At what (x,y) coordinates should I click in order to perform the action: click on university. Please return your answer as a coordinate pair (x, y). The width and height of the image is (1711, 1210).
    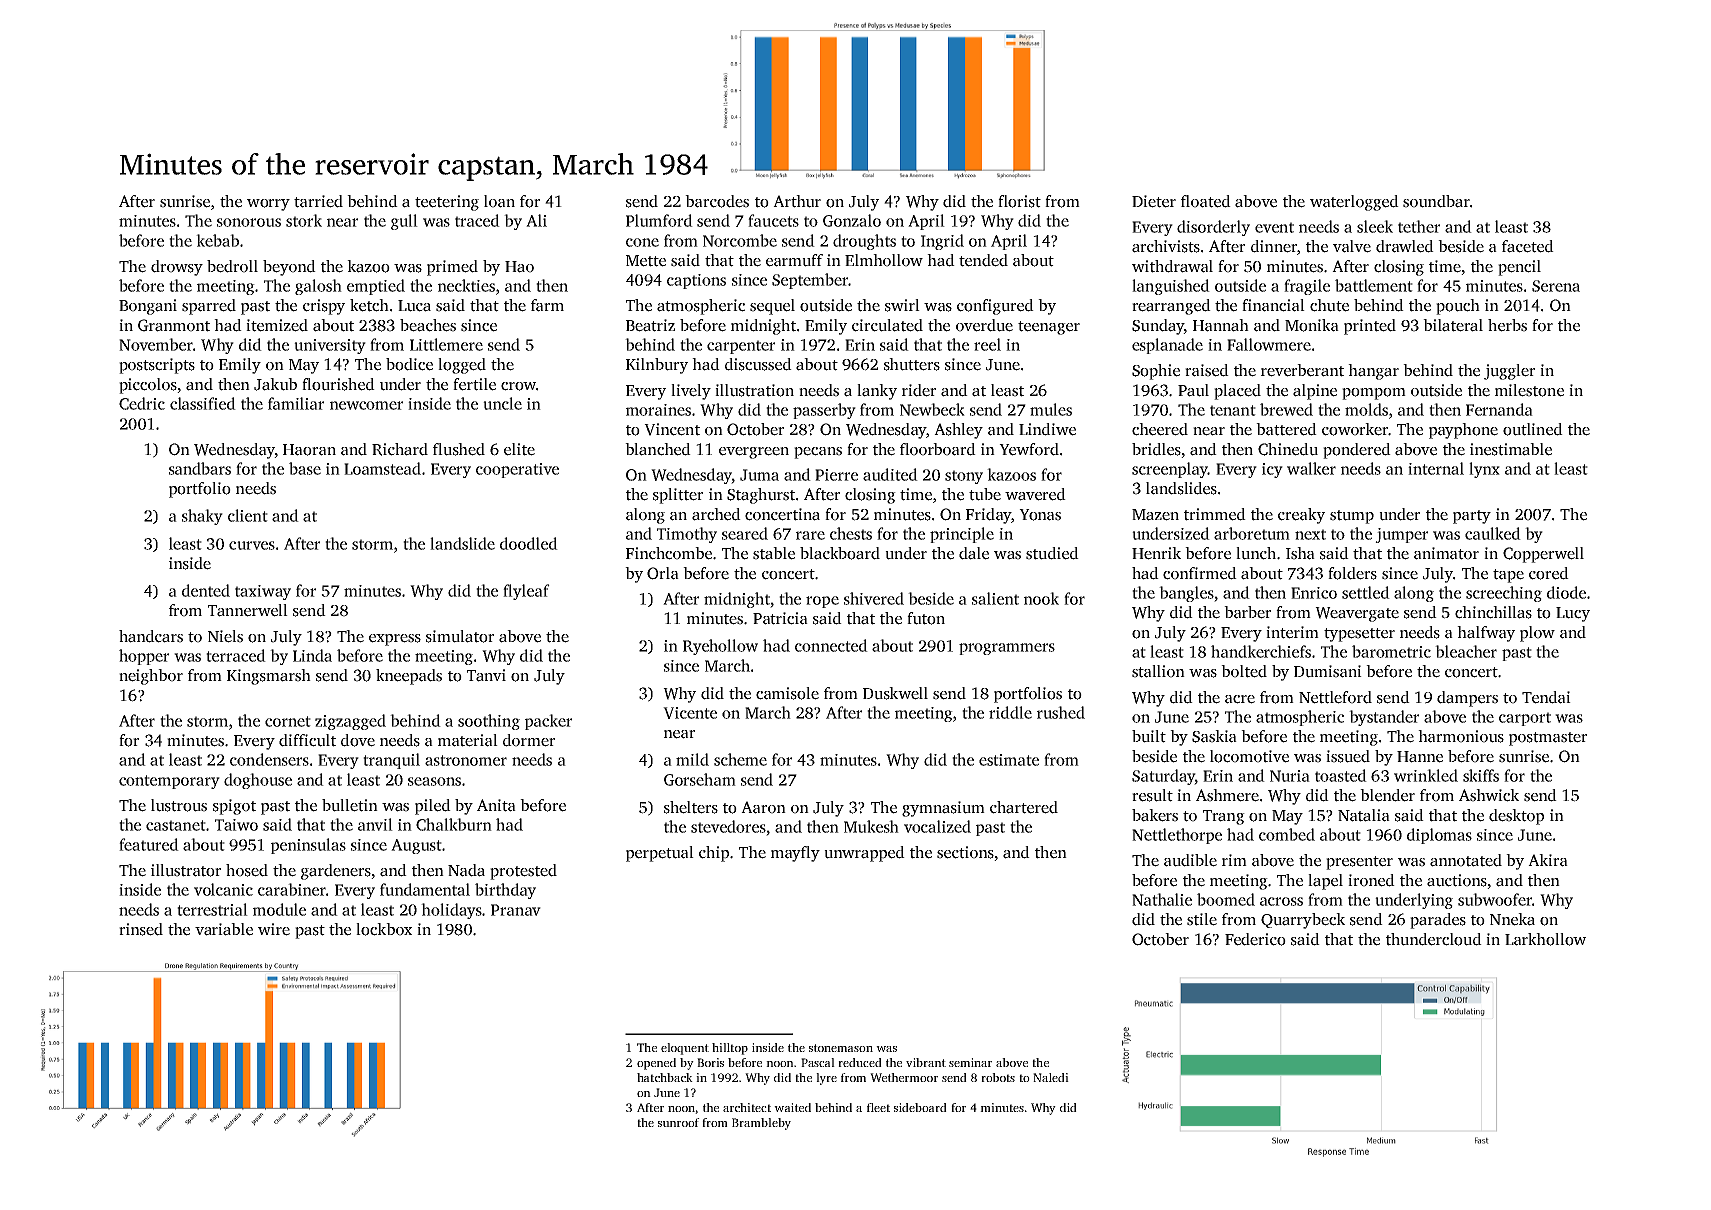
    Looking at the image, I should click on (330, 346).
